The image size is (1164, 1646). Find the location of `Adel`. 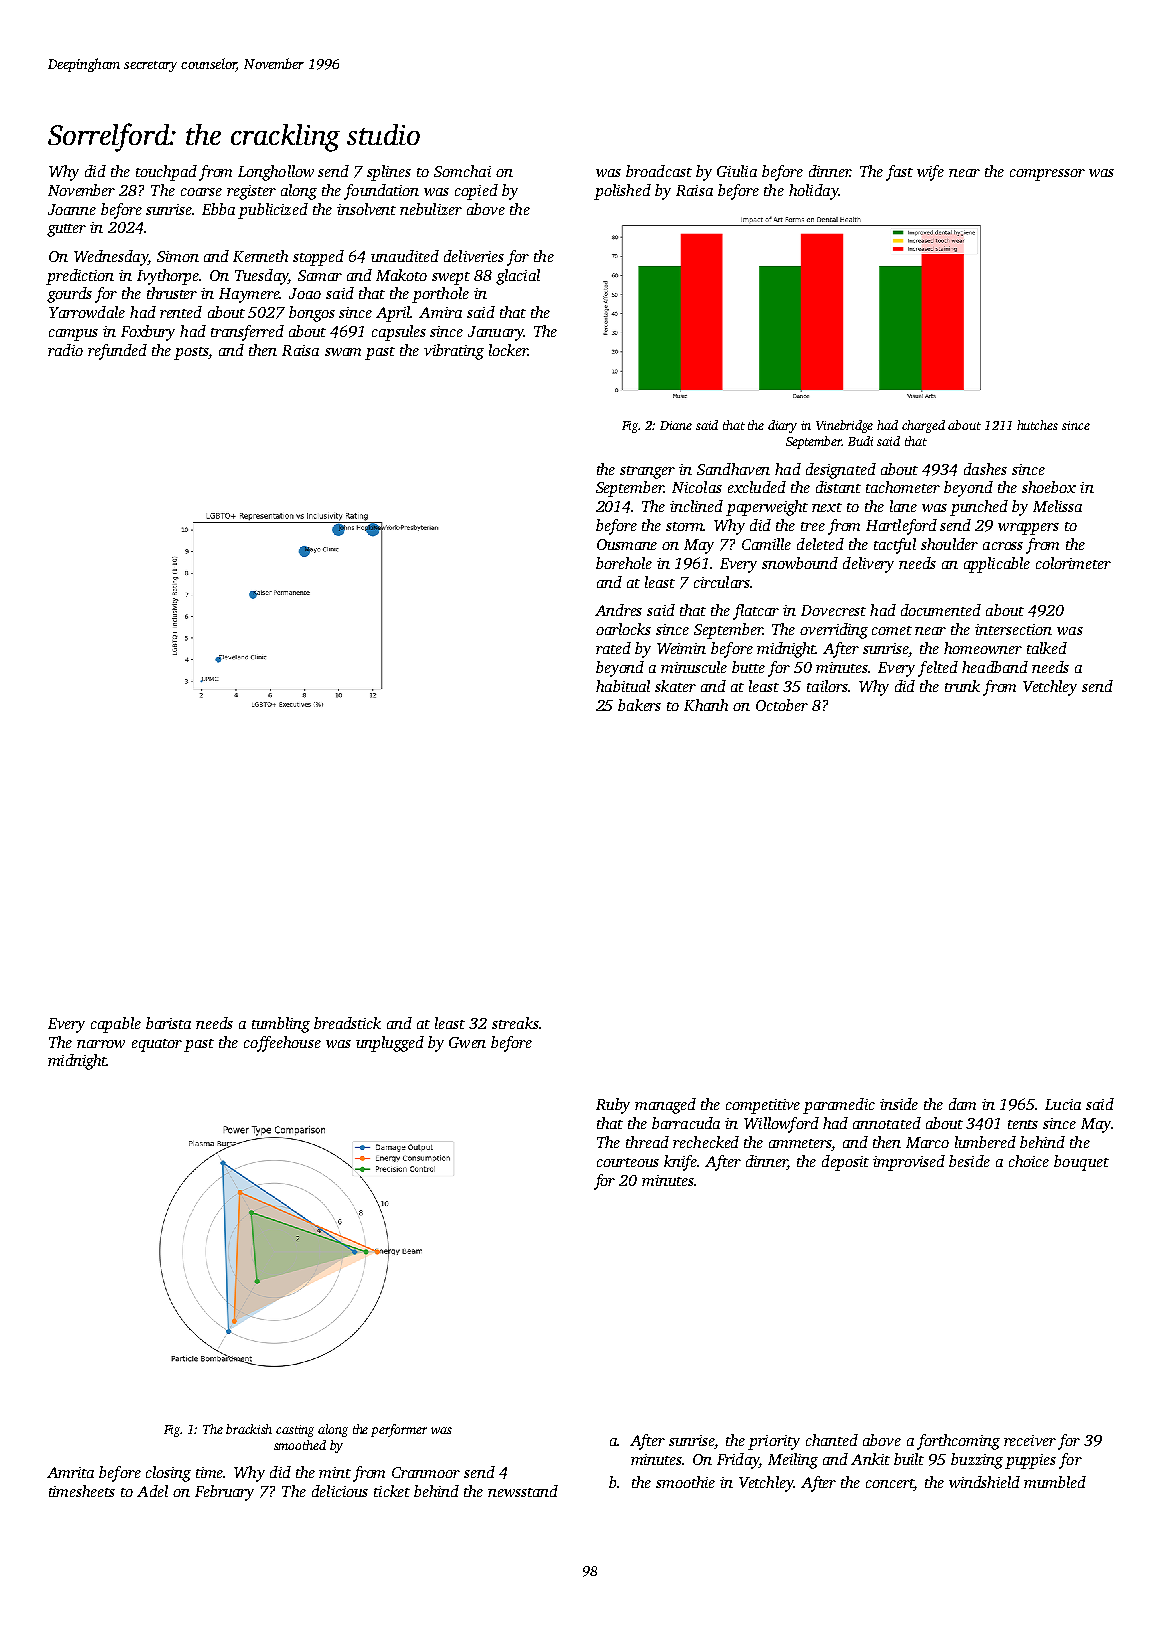

Adel is located at coordinates (152, 1491).
